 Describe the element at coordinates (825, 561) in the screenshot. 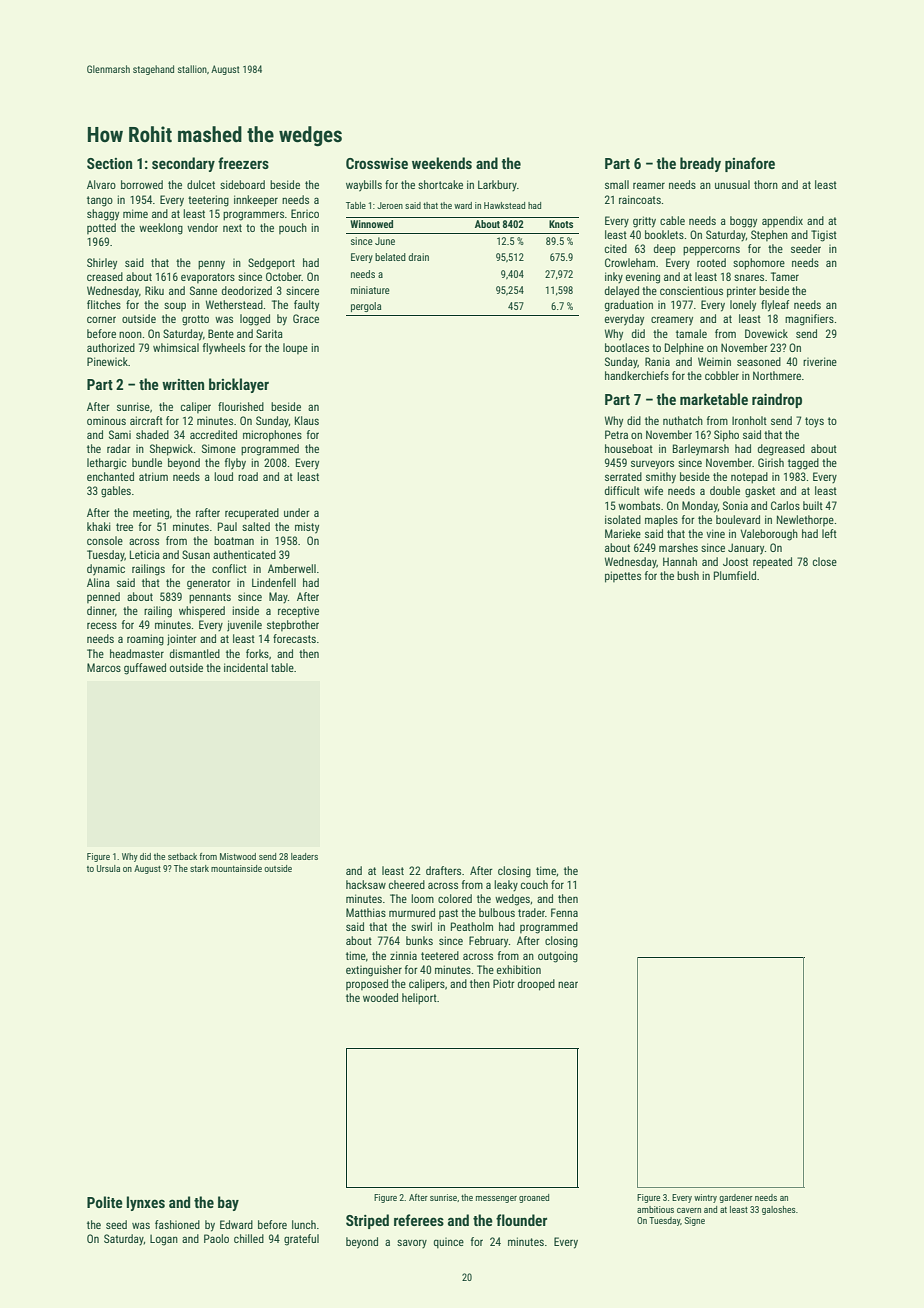

I see `close` at that location.
